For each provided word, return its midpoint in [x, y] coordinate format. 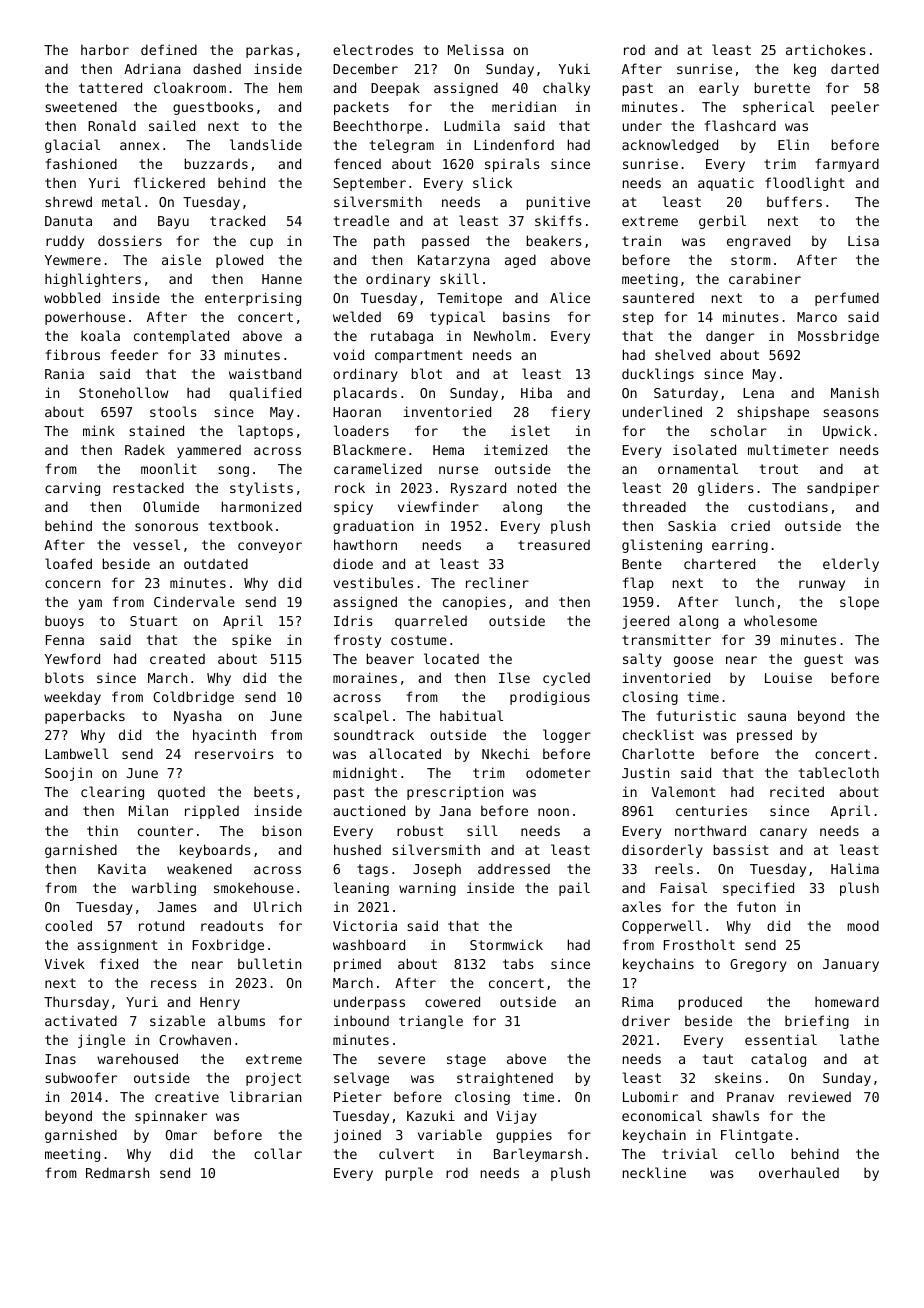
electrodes [373, 49]
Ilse [514, 677]
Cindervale [194, 601]
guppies [524, 1136]
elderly [851, 565]
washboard [369, 944]
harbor [105, 49]
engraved [758, 242]
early [719, 89]
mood [863, 925]
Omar [181, 1135]
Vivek [65, 963]
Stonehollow [123, 392]
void [348, 354]
